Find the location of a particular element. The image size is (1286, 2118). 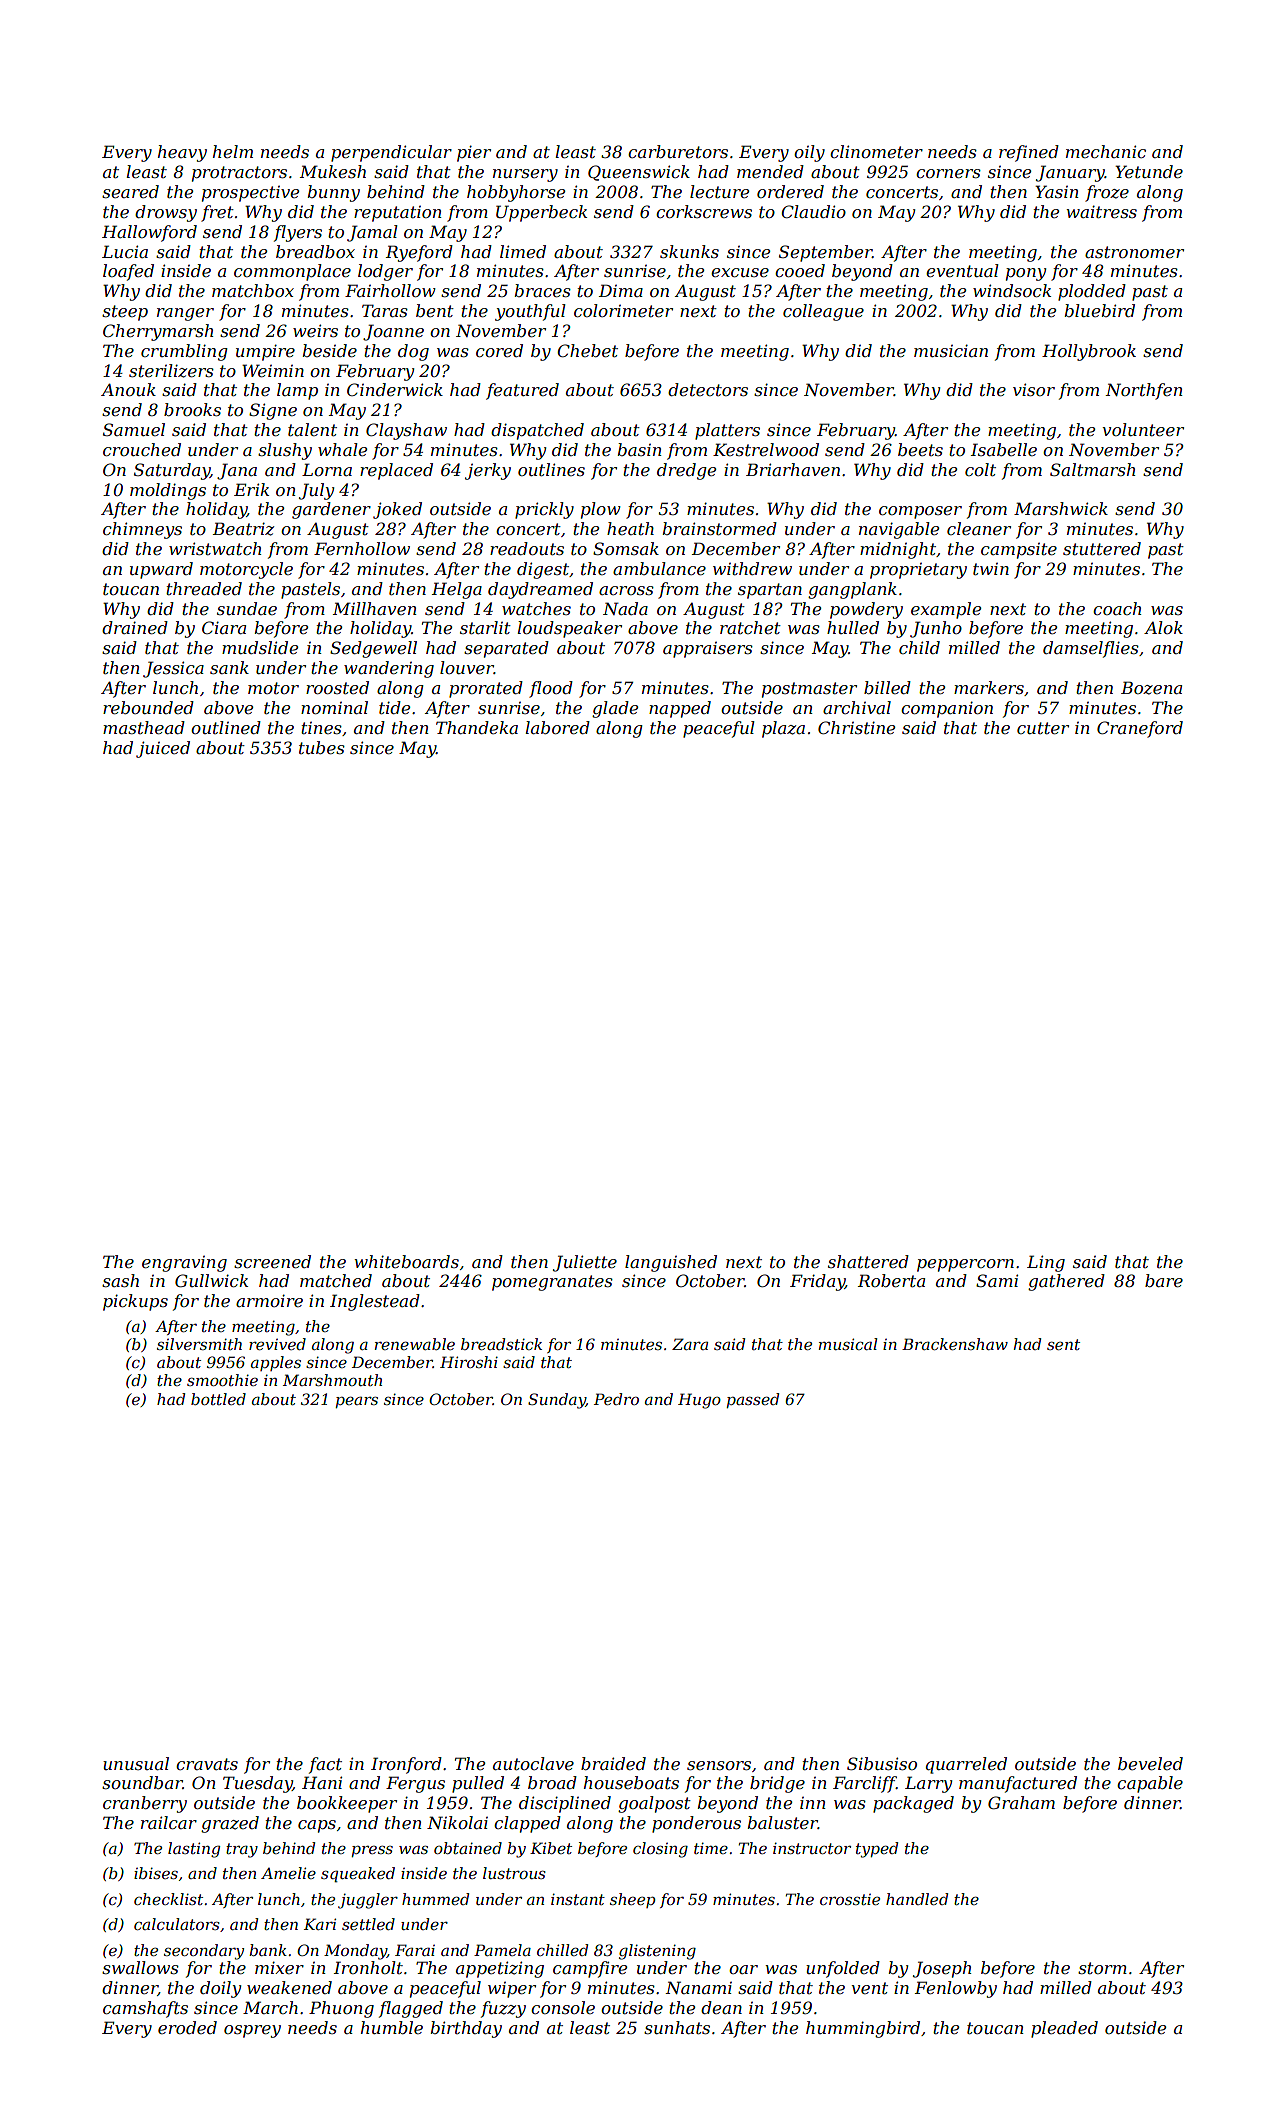

ratchet is located at coordinates (750, 627).
